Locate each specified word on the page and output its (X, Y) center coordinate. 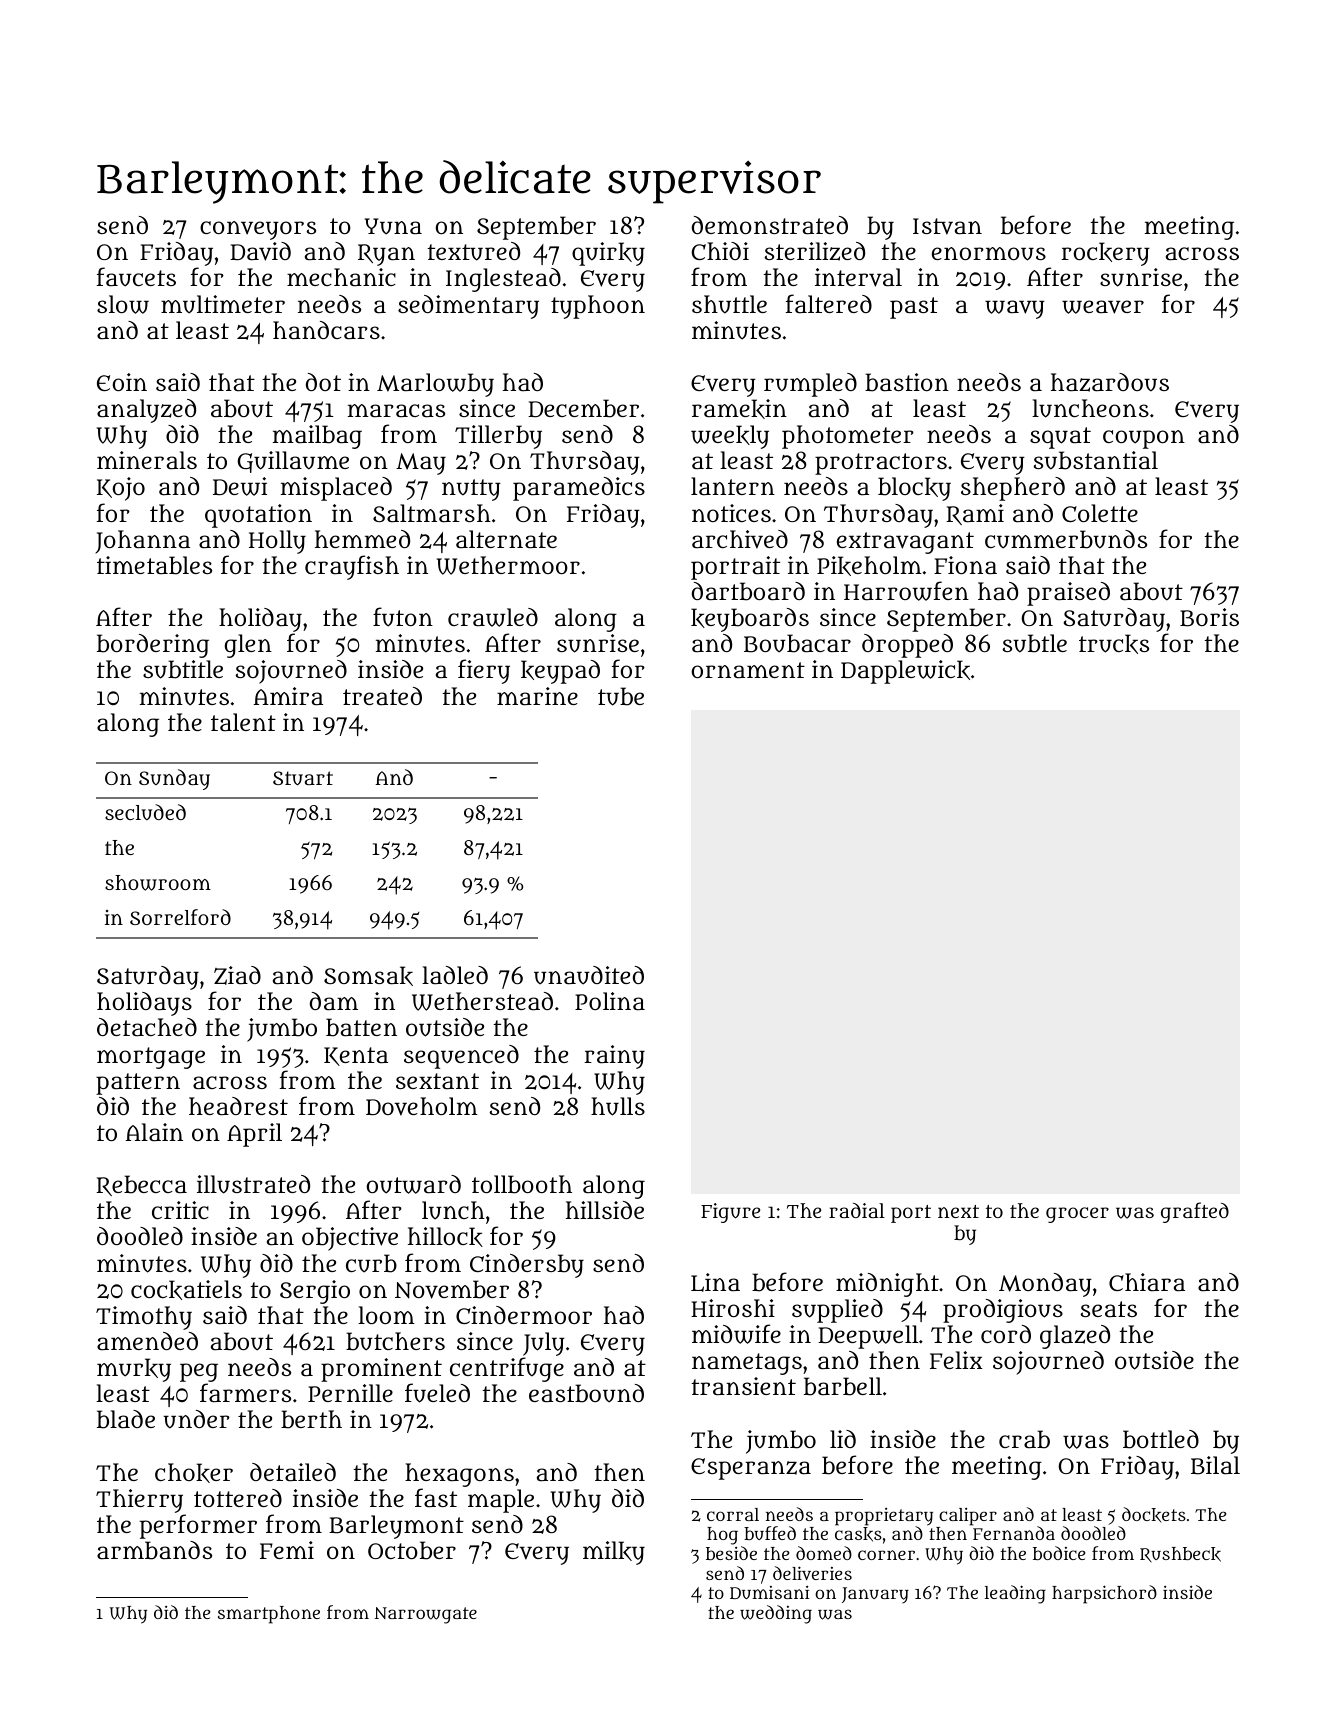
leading (1015, 1594)
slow (123, 304)
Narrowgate (425, 1615)
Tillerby (498, 437)
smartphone (269, 1615)
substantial (1095, 460)
